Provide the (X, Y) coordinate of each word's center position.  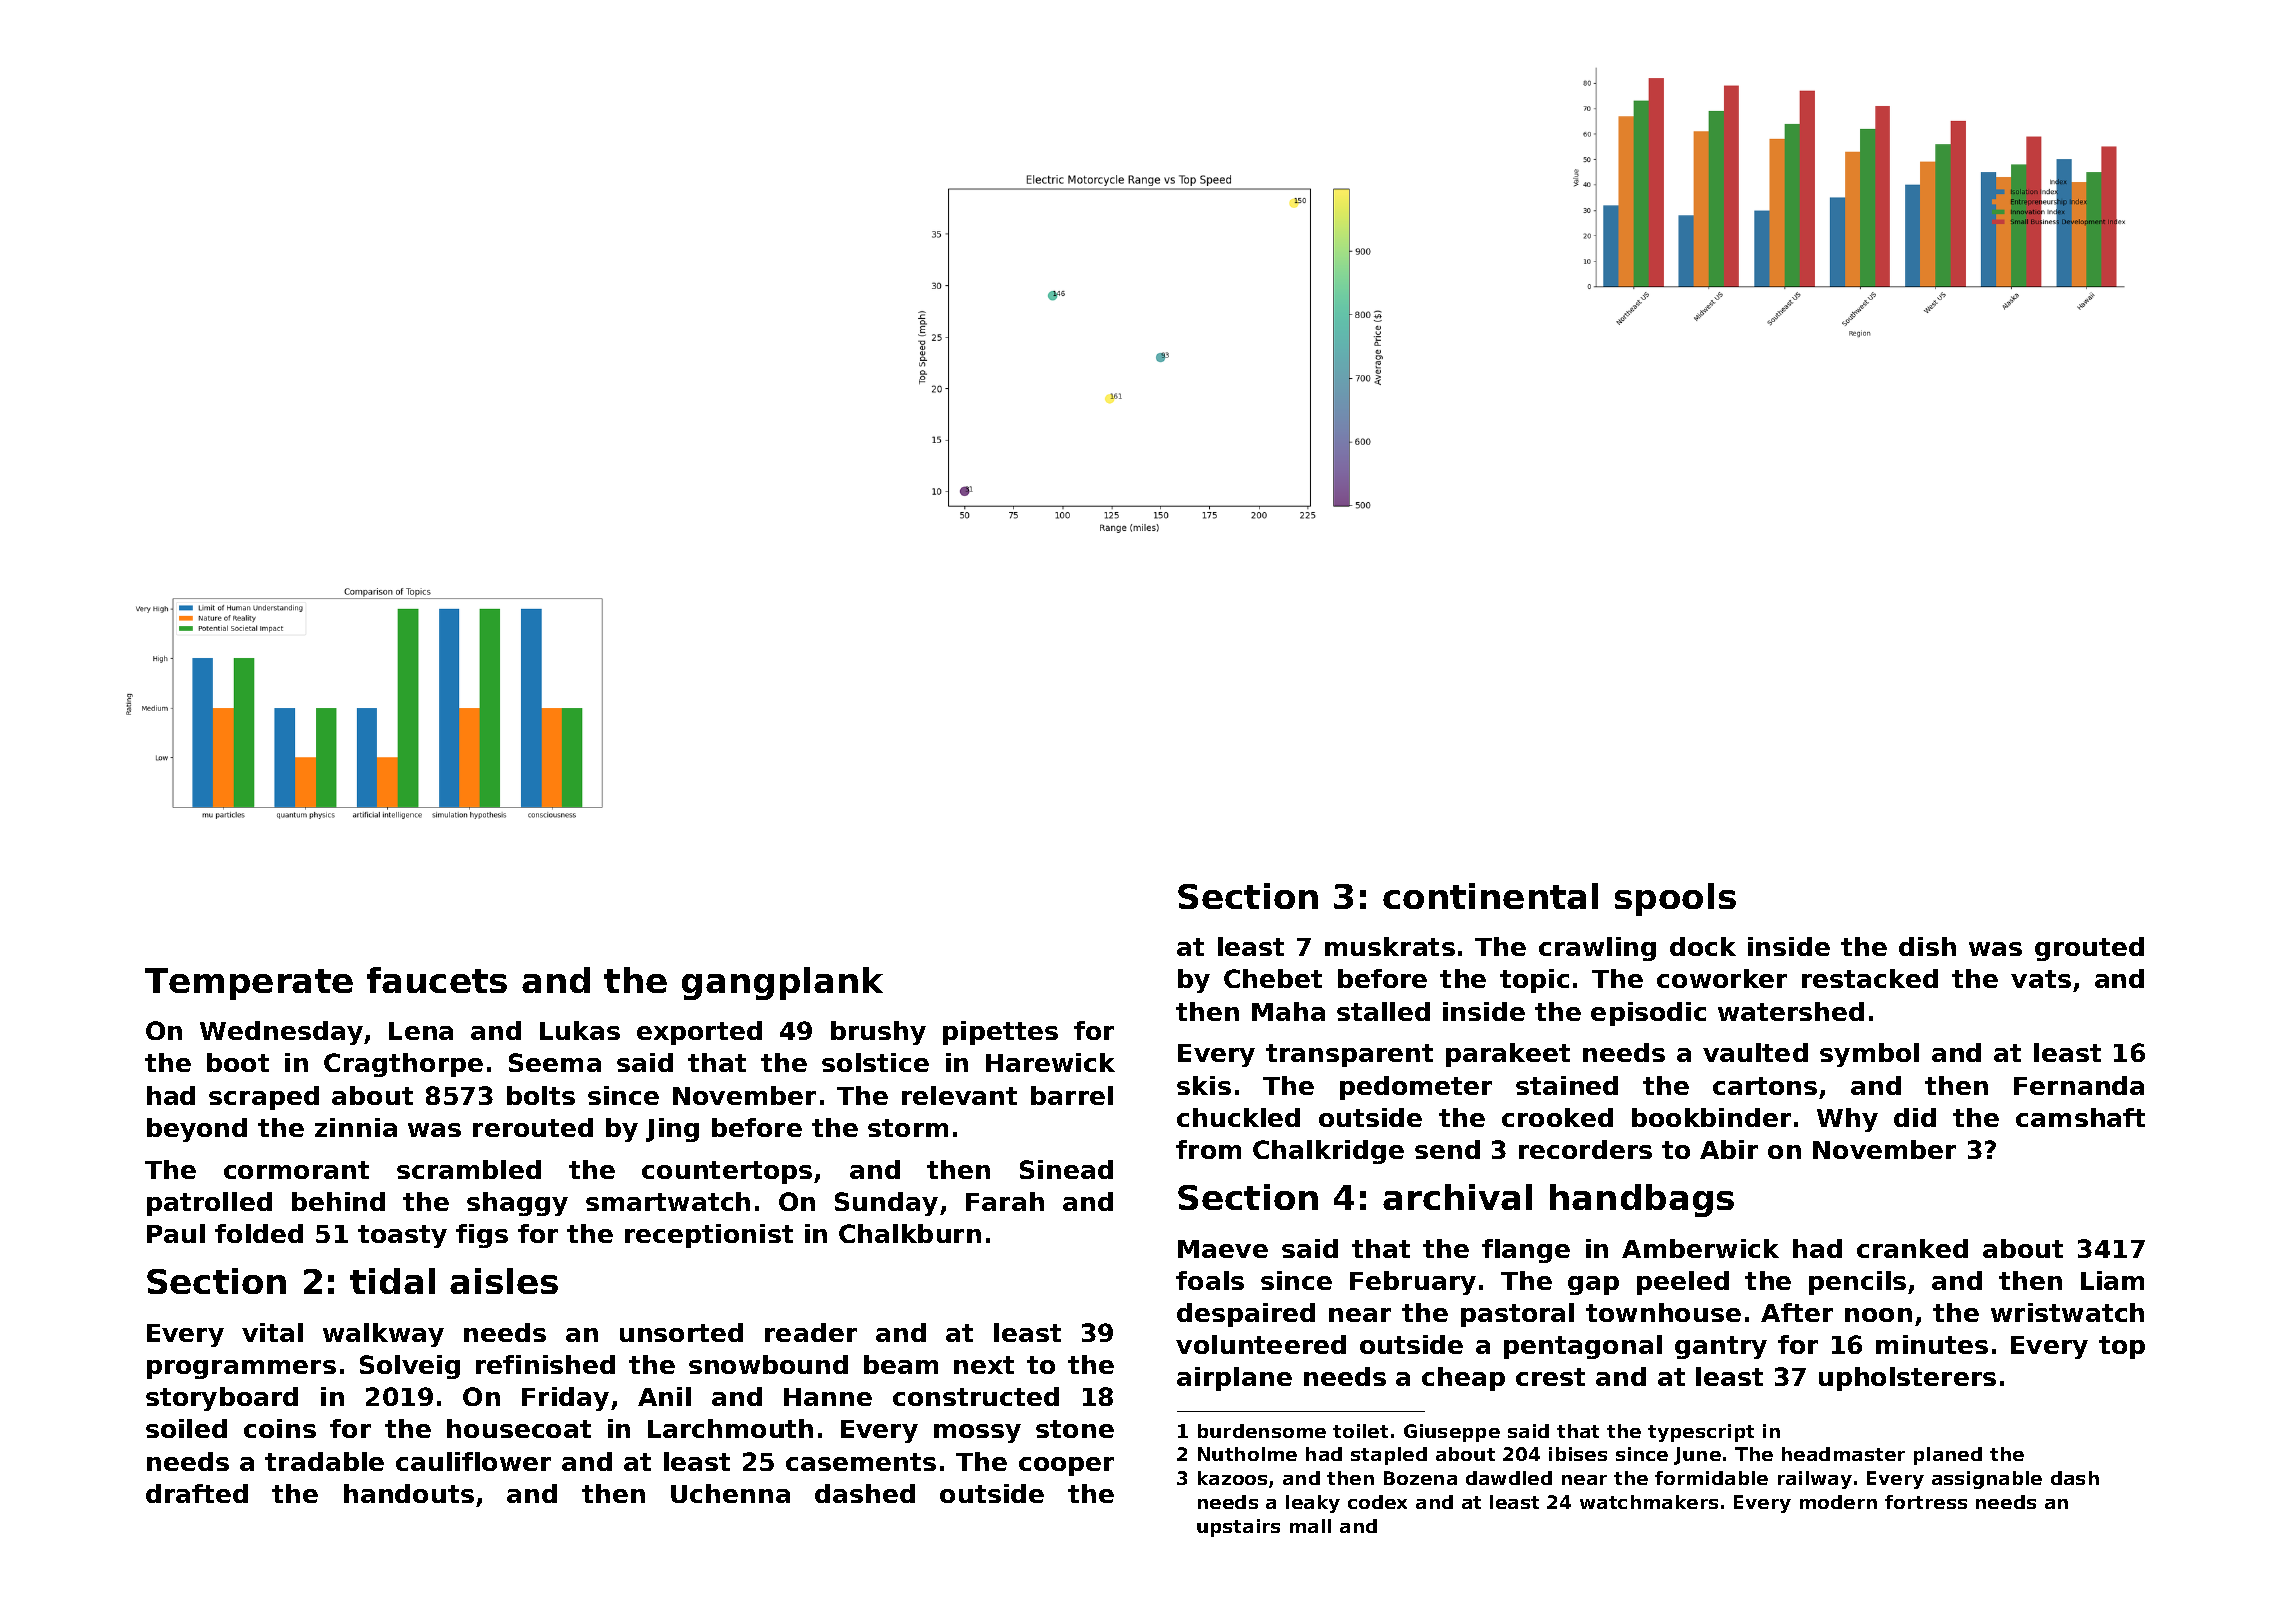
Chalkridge (1328, 1152)
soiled (186, 1428)
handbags (1642, 1200)
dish (1927, 946)
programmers (241, 1369)
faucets (437, 980)
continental (1490, 896)
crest (1550, 1377)
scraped (264, 1098)
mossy (977, 1433)
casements (861, 1462)
